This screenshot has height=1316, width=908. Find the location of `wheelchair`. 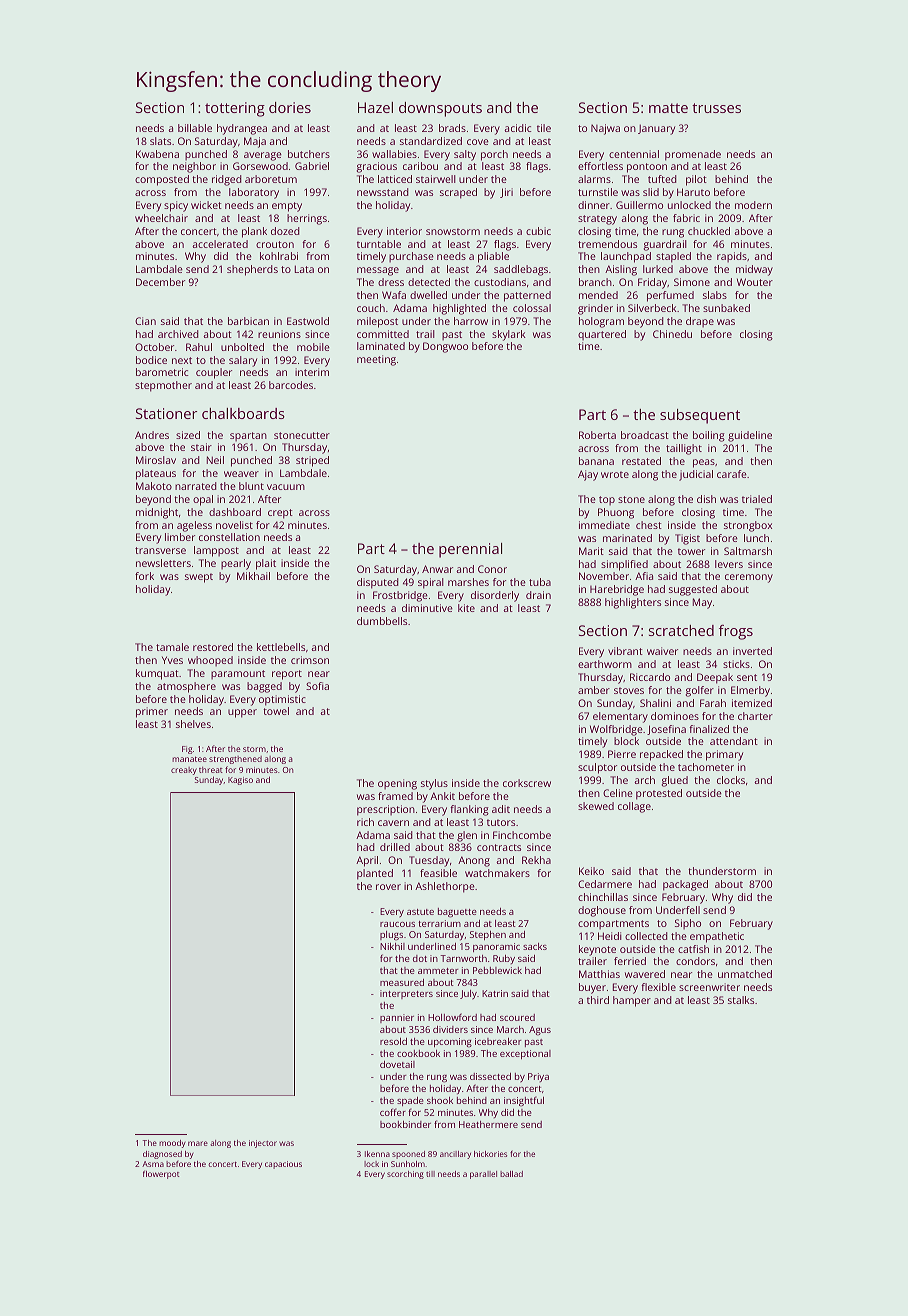

wheelchair is located at coordinates (161, 218).
